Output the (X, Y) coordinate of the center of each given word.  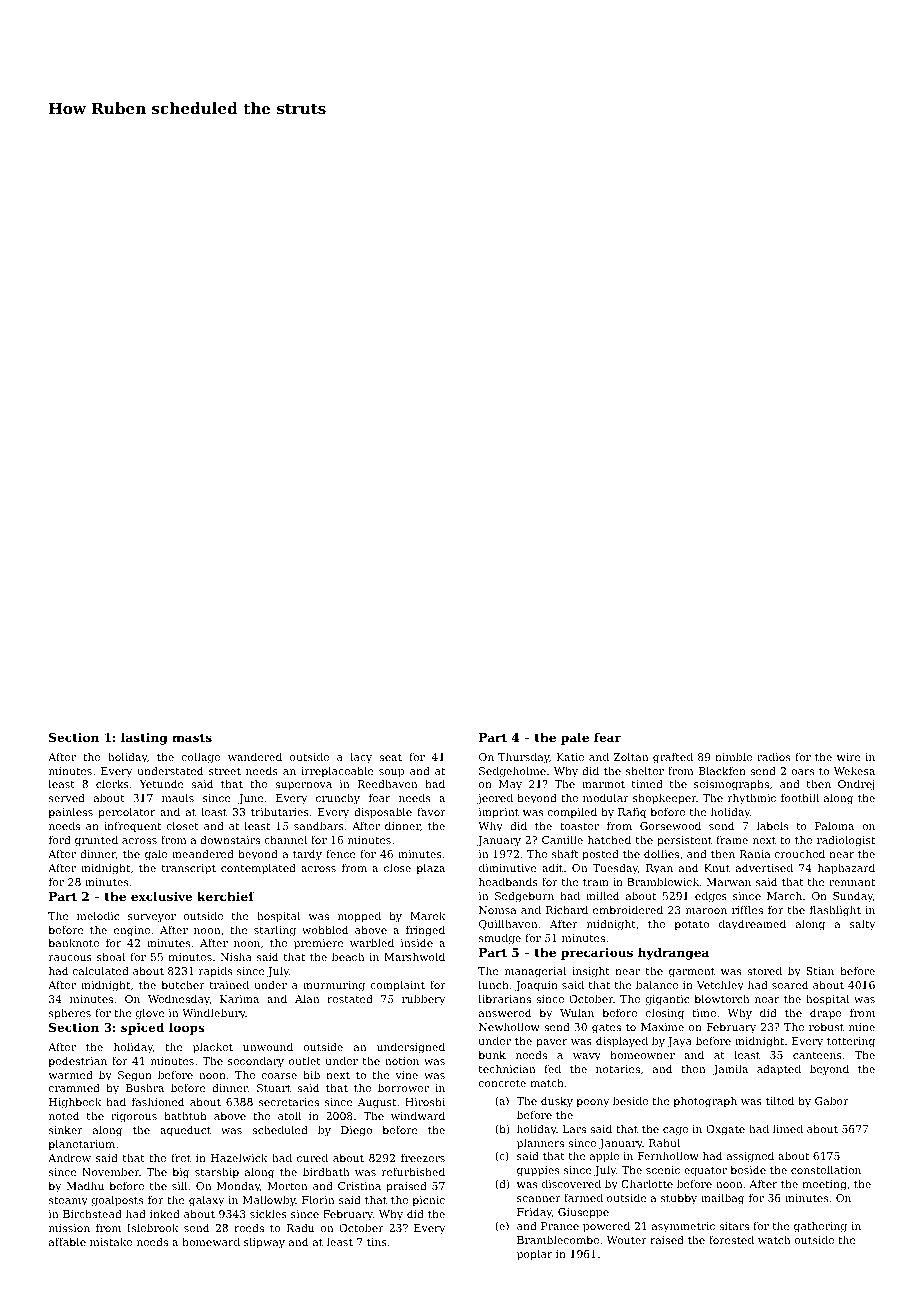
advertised (764, 867)
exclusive (161, 896)
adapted (779, 1070)
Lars (574, 1129)
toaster (579, 826)
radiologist (846, 841)
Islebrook (152, 1227)
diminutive (508, 867)
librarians (505, 998)
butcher (183, 984)
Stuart (274, 1088)
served (67, 797)
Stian (820, 971)
